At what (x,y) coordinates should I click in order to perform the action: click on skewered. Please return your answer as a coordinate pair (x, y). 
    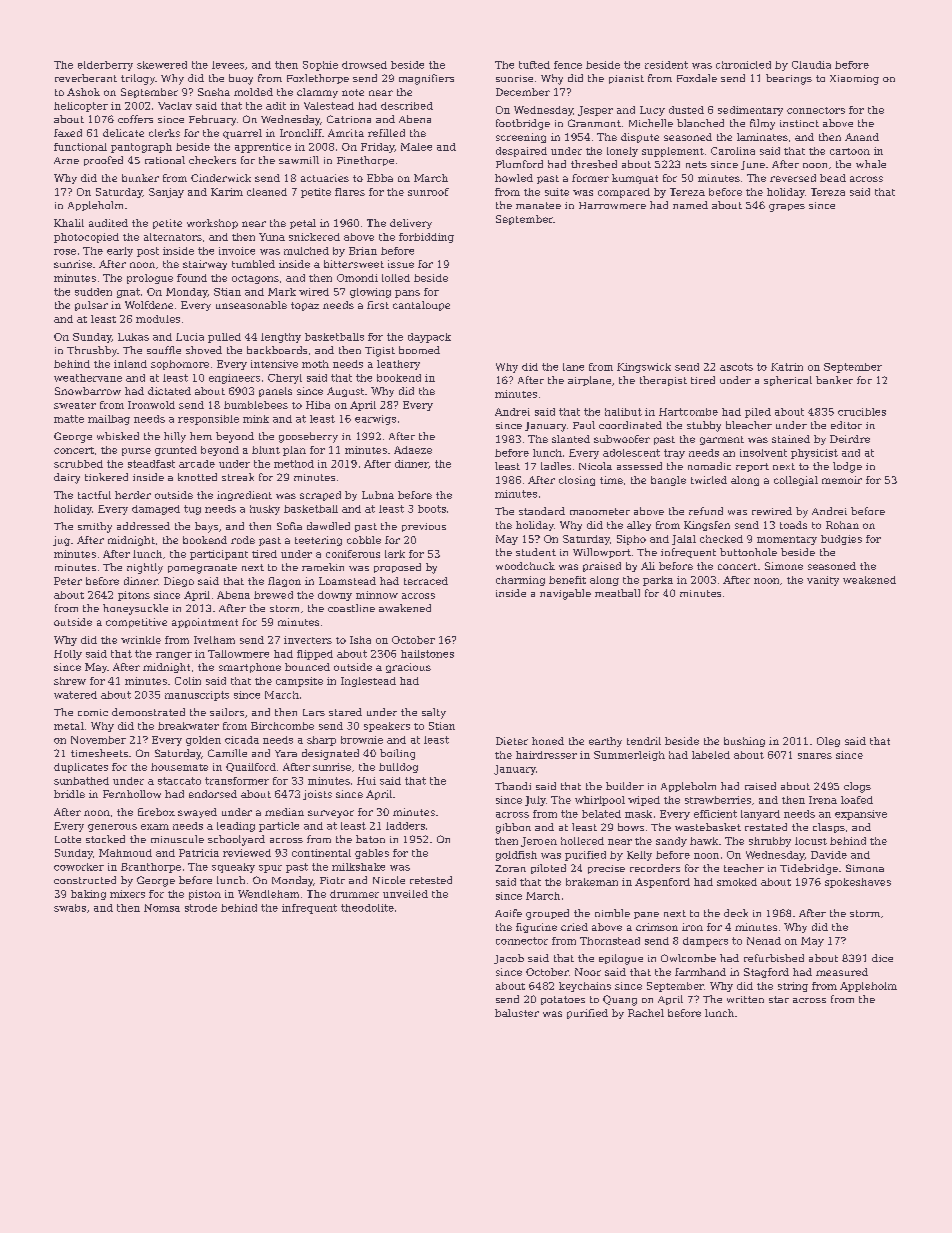
    Looking at the image, I should click on (162, 65).
